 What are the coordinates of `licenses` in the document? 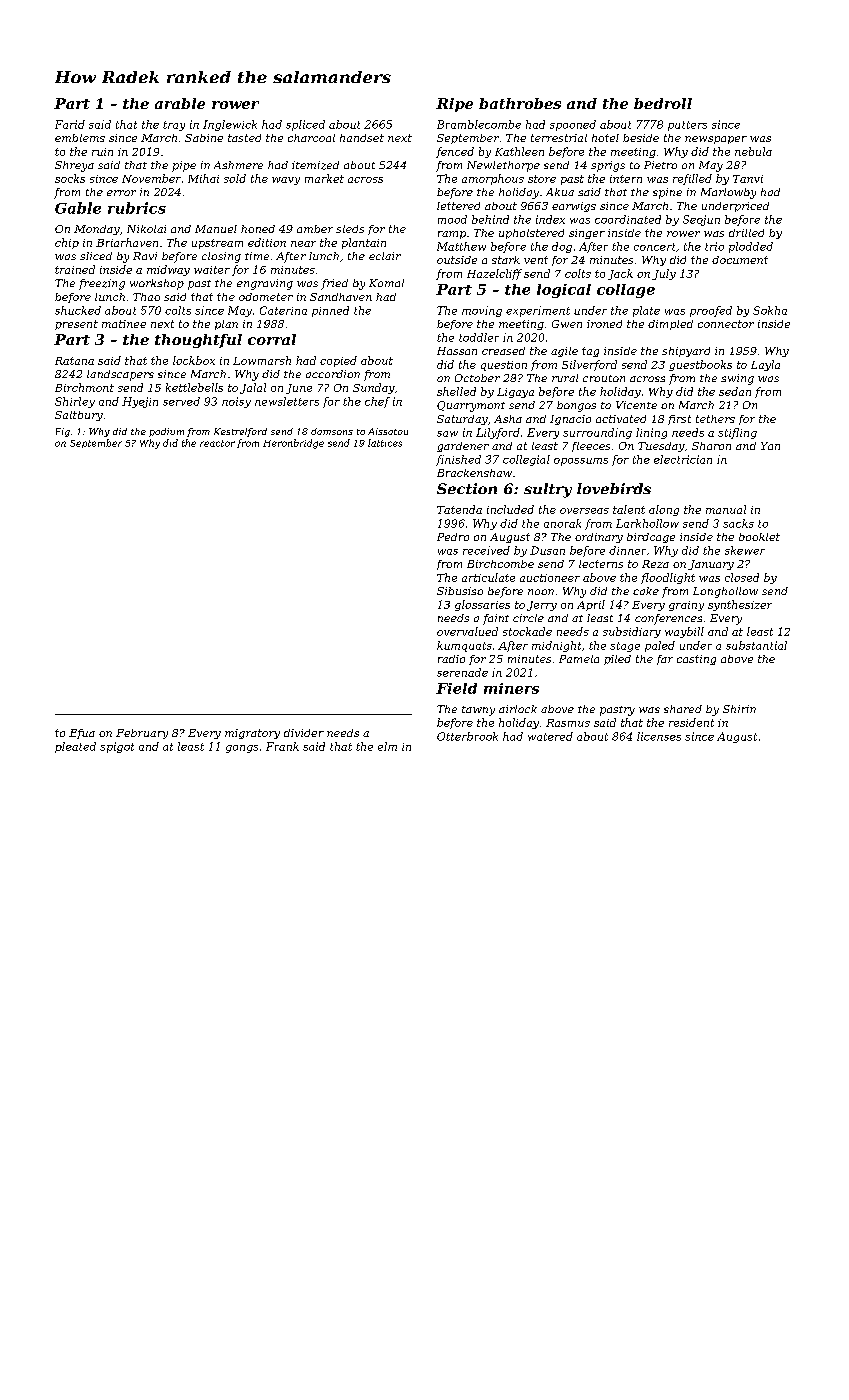 It's located at (659, 736).
